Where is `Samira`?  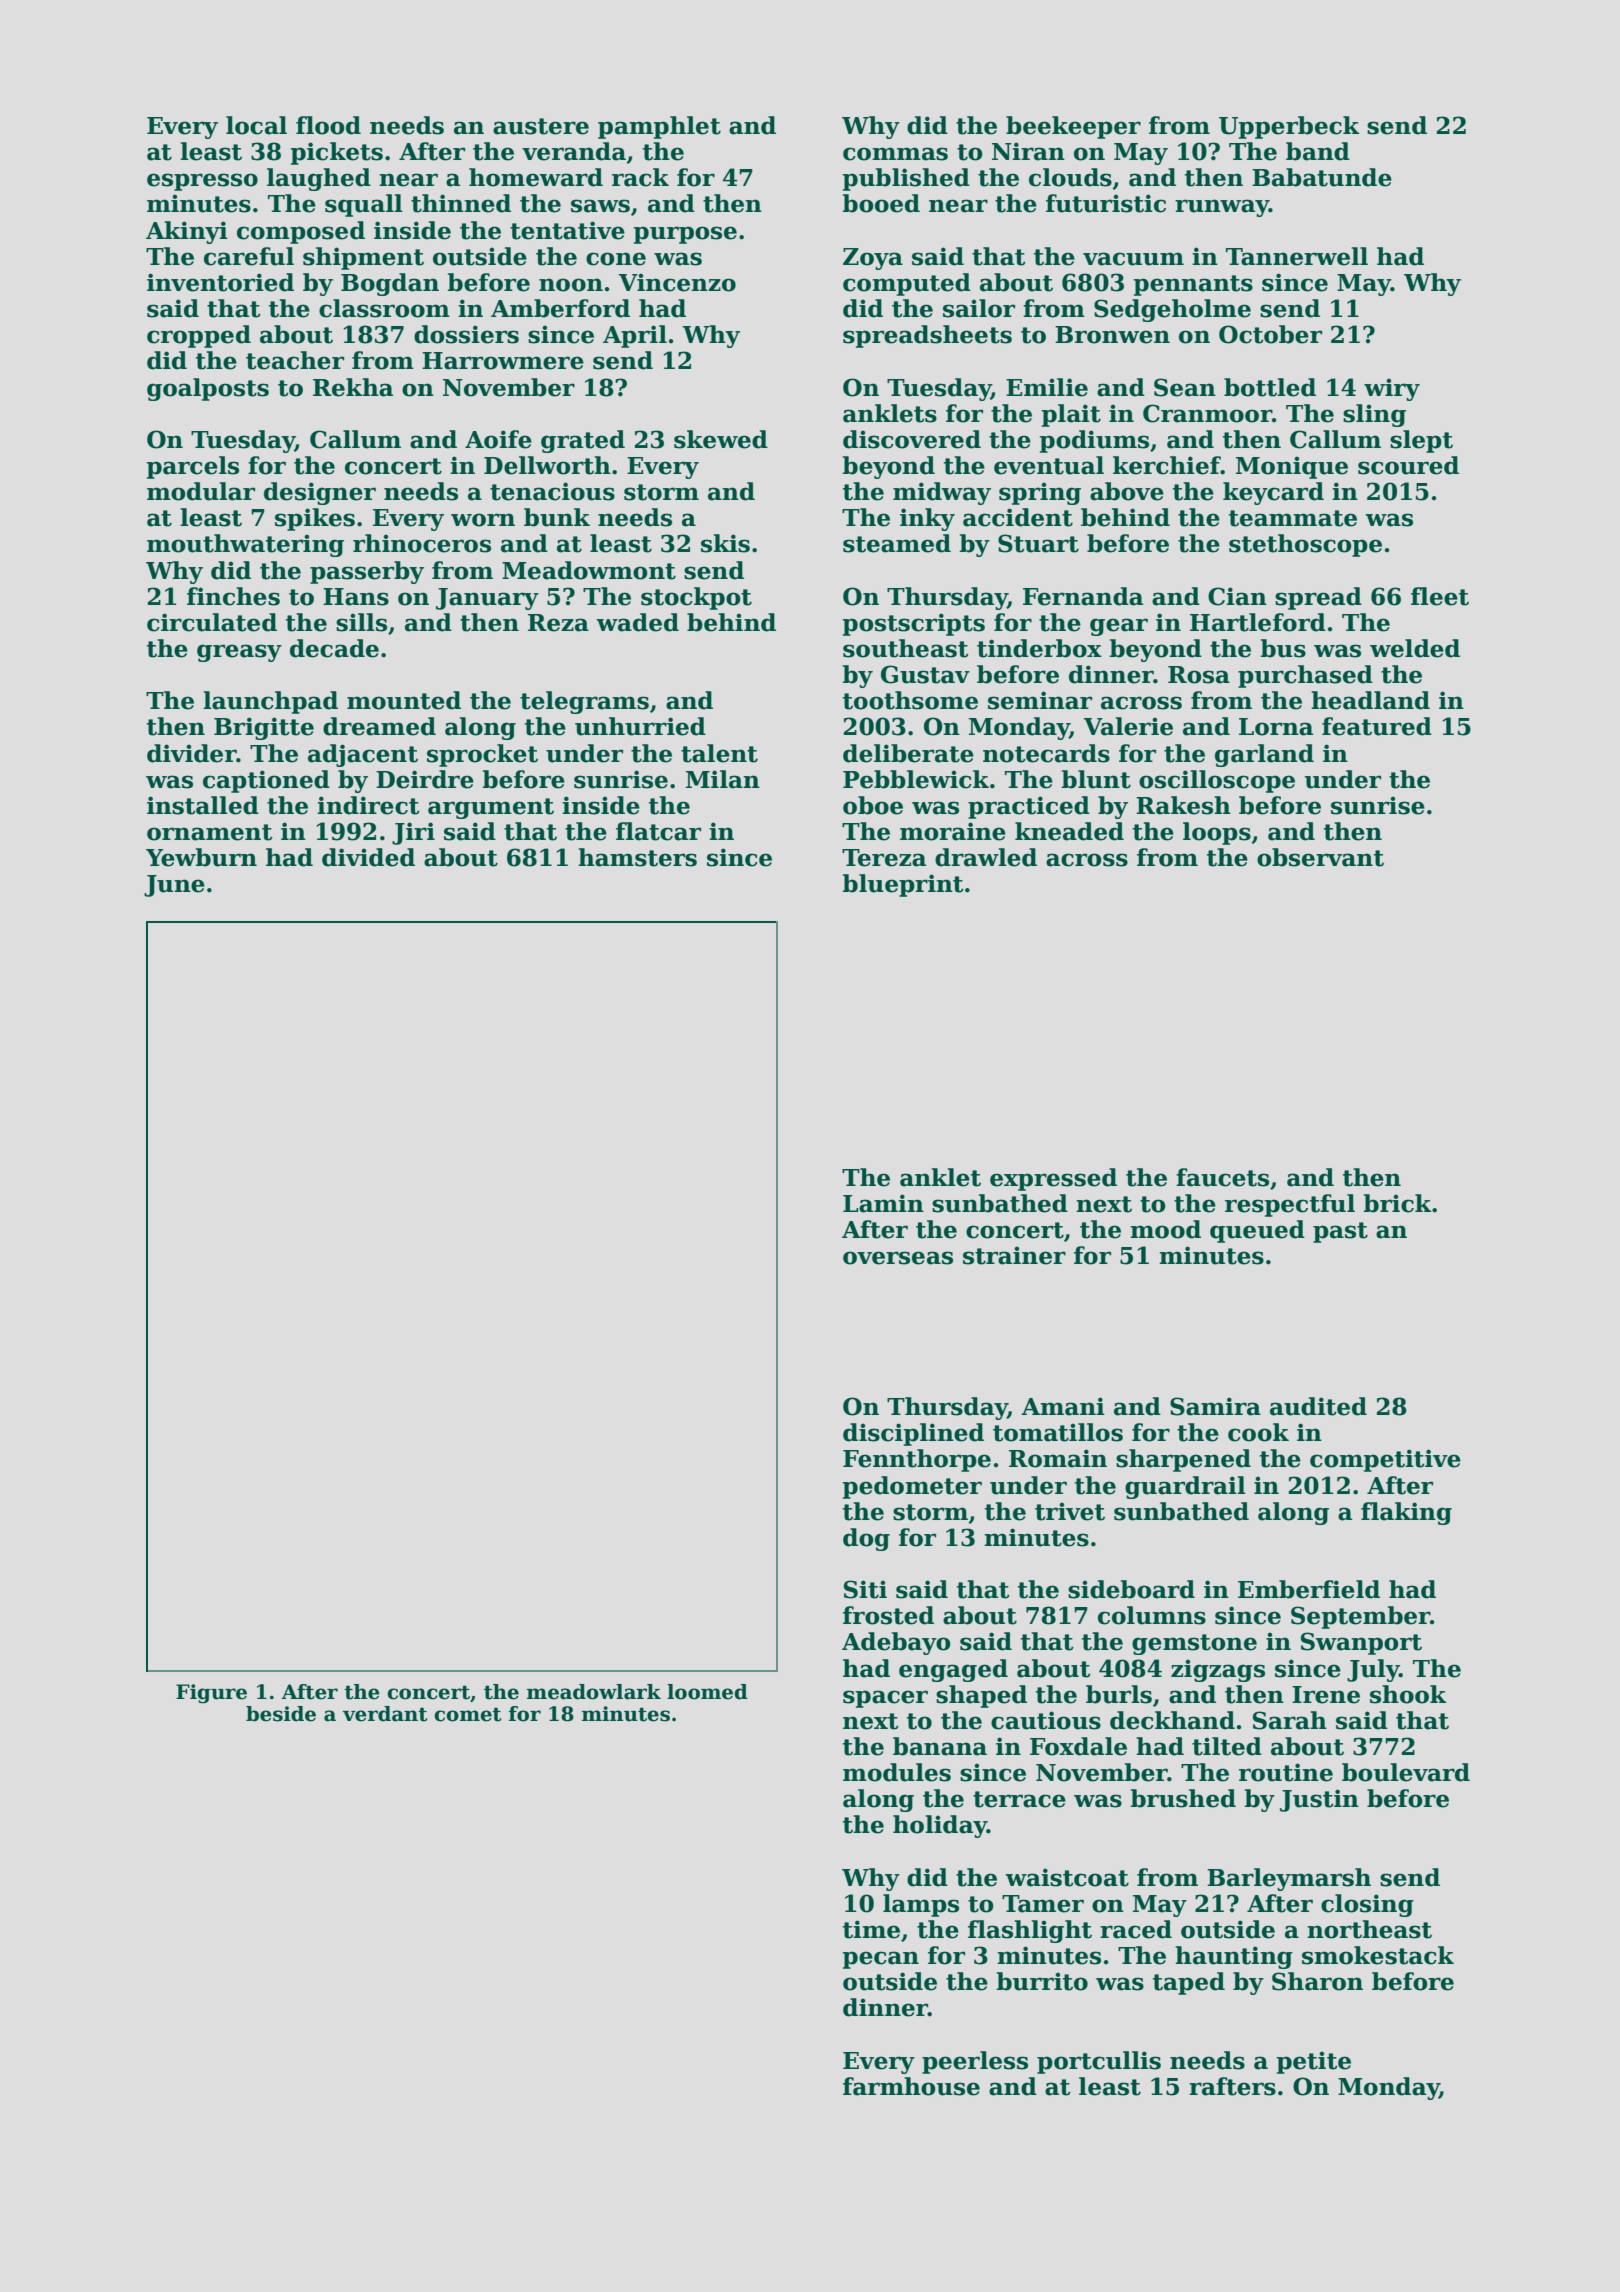 Samira is located at coordinates (1215, 1406).
